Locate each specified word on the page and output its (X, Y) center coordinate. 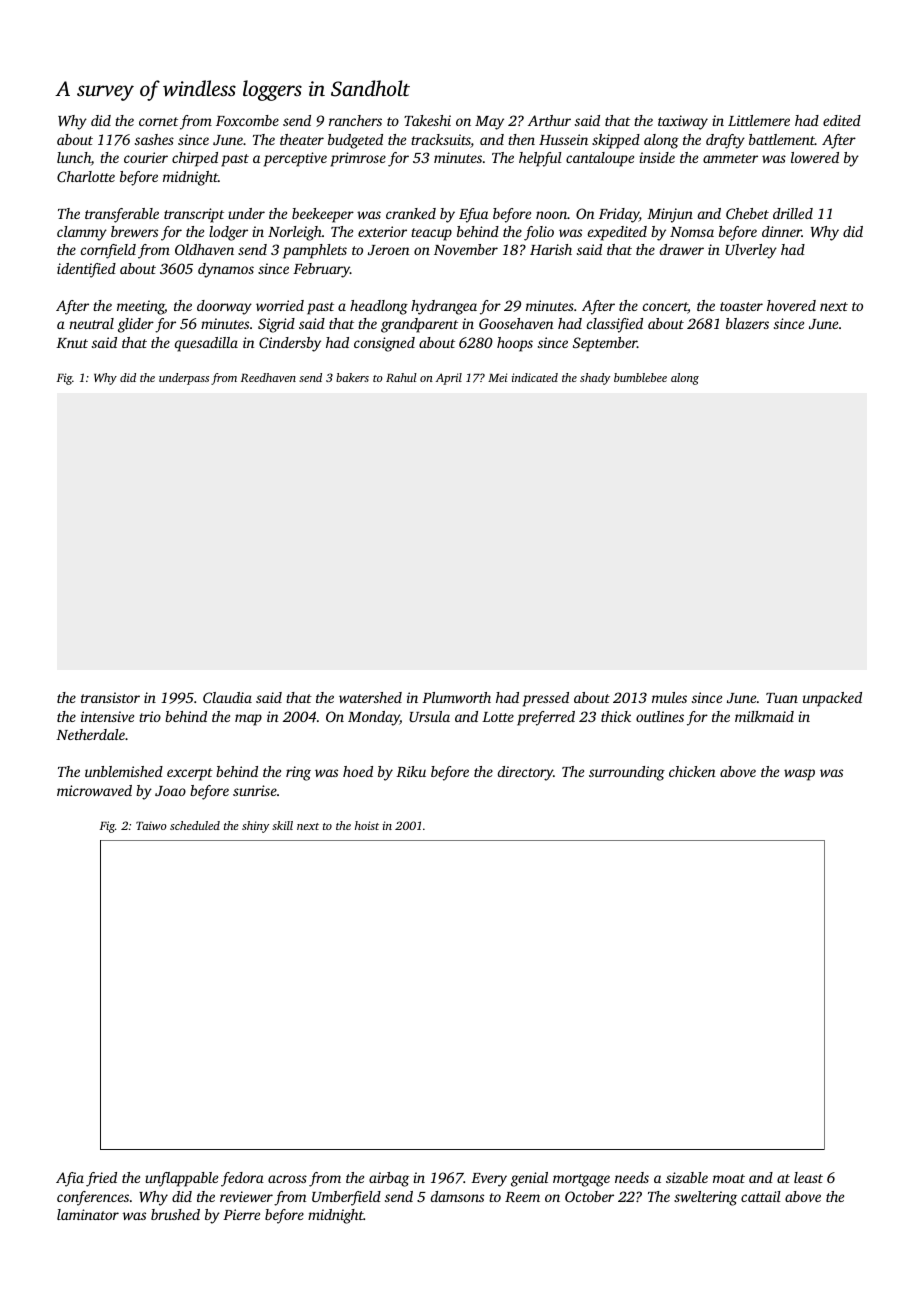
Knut (72, 343)
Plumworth (456, 697)
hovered (791, 305)
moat (729, 1178)
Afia (70, 1179)
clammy (82, 233)
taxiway (683, 122)
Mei (497, 377)
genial (529, 1179)
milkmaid (764, 716)
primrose (358, 159)
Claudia (227, 697)
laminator (88, 1214)
